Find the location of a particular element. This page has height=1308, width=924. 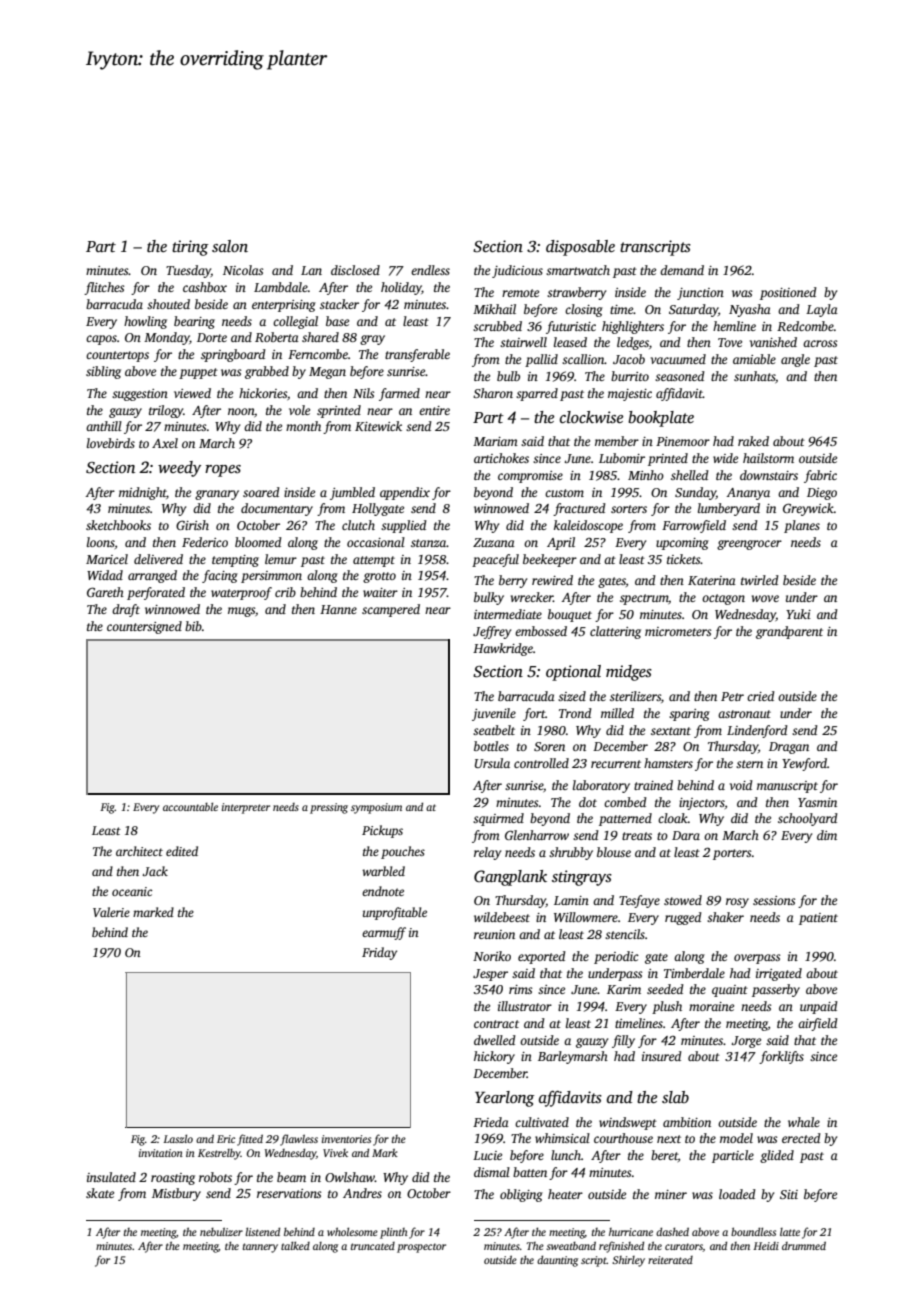

architect is located at coordinates (139, 851).
